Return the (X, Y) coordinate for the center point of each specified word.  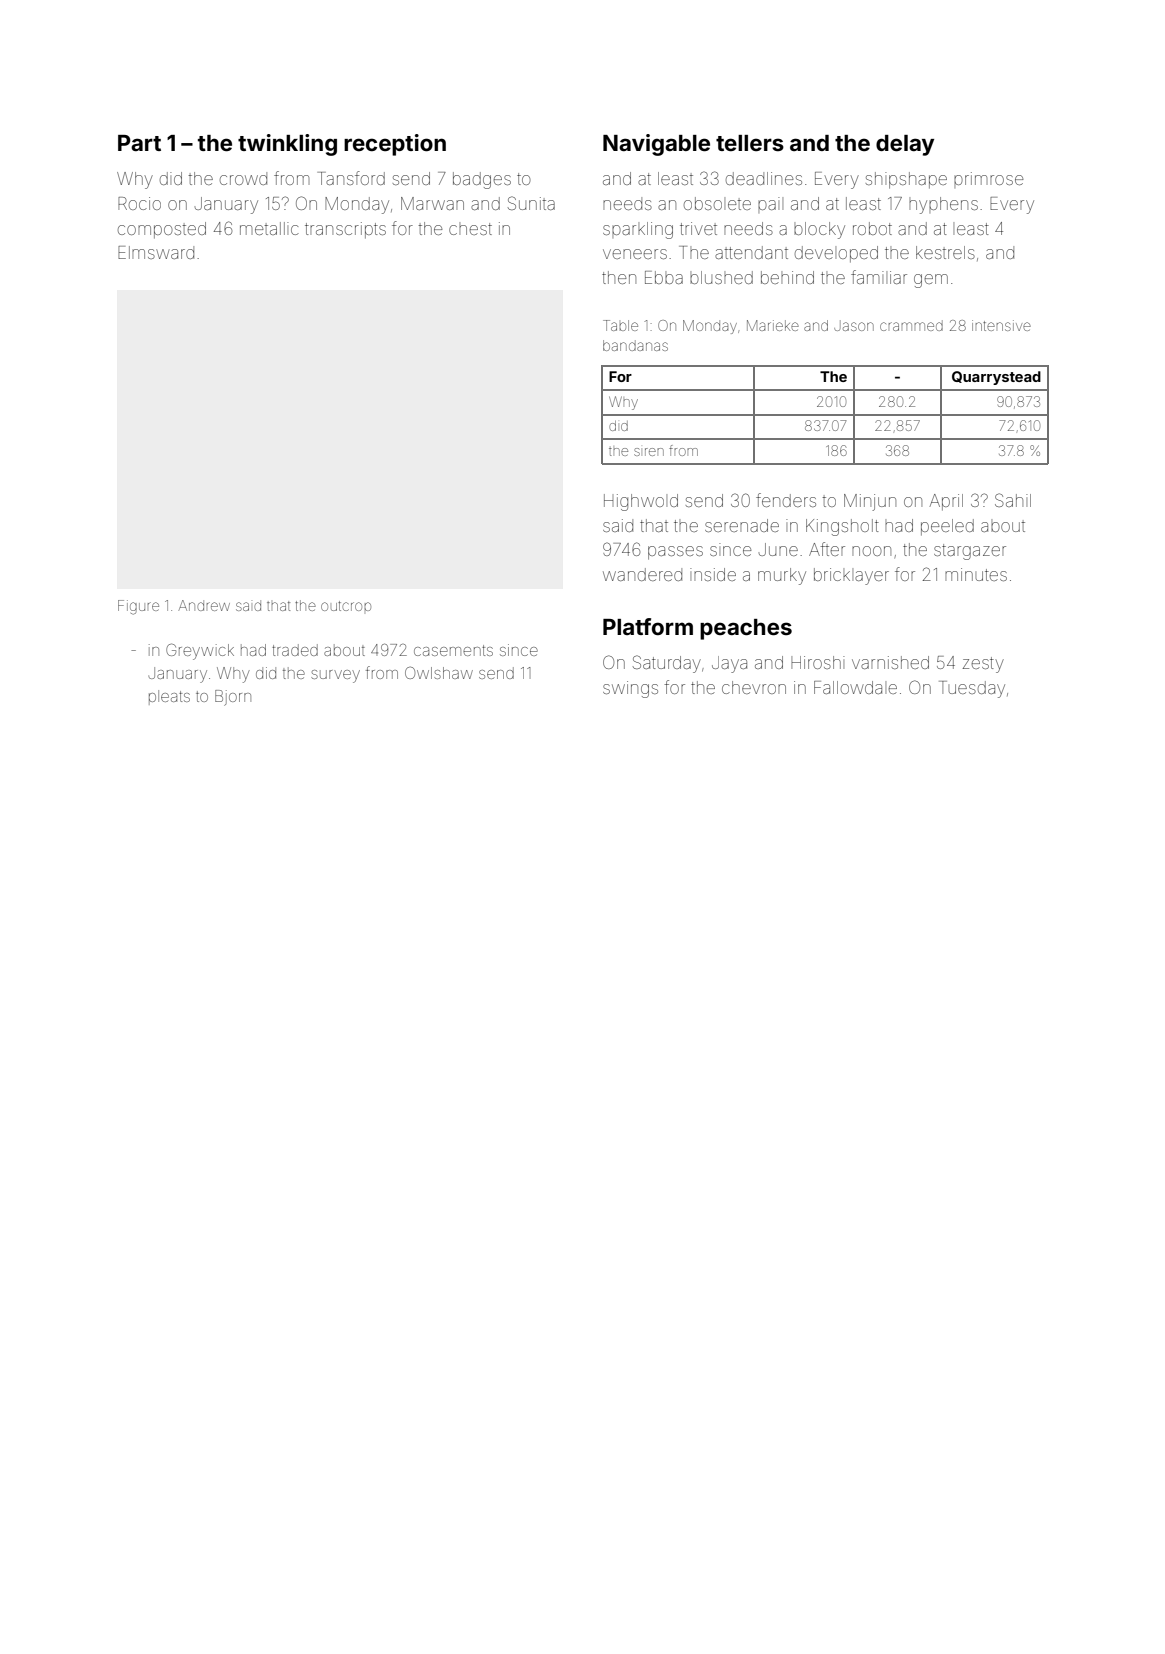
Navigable (656, 145)
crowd (243, 178)
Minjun (870, 502)
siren (649, 452)
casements (453, 650)
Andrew (204, 605)
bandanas (635, 345)
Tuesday (972, 689)
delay (905, 145)
